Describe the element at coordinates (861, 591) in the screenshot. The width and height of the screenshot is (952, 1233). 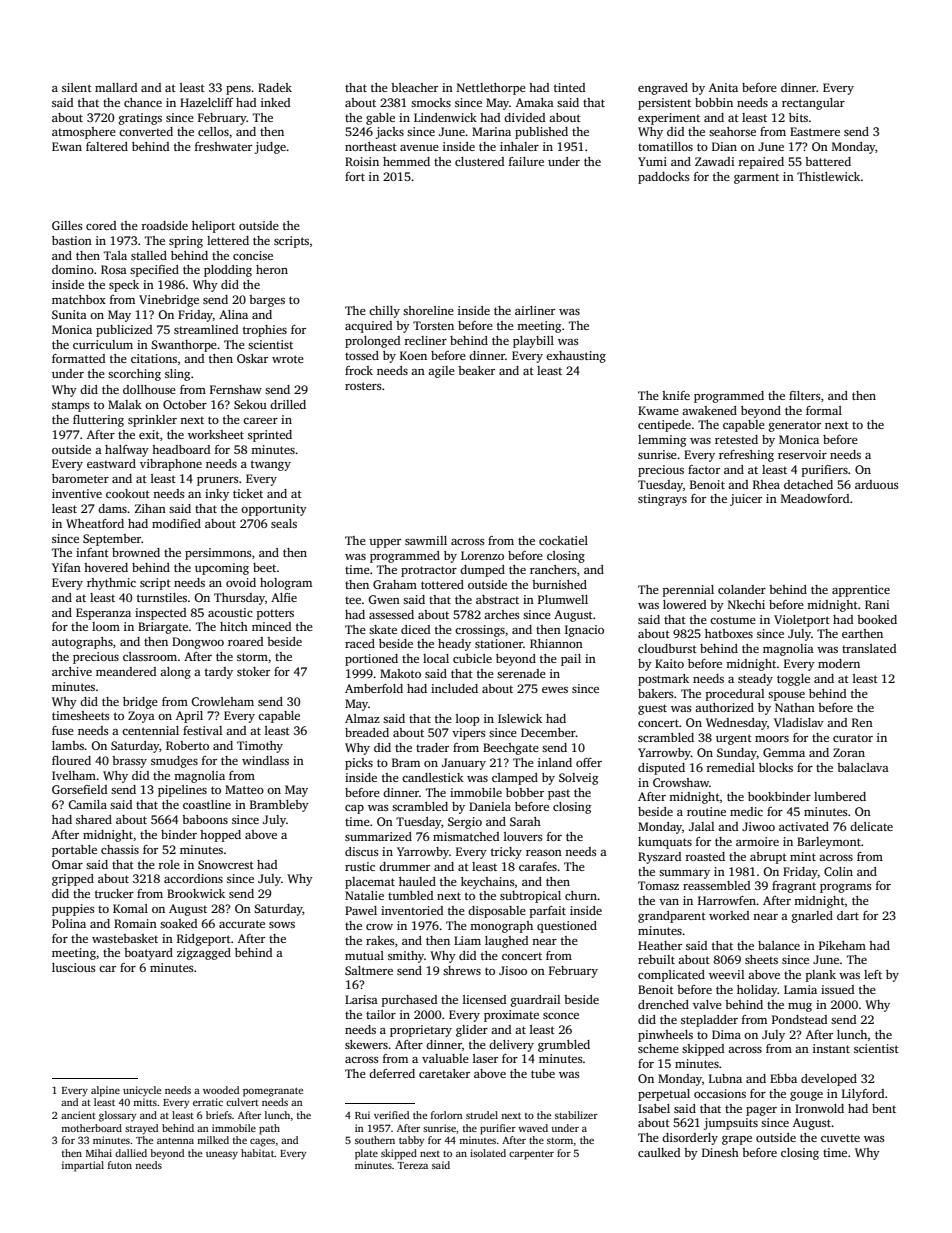
I see `apprentice` at that location.
